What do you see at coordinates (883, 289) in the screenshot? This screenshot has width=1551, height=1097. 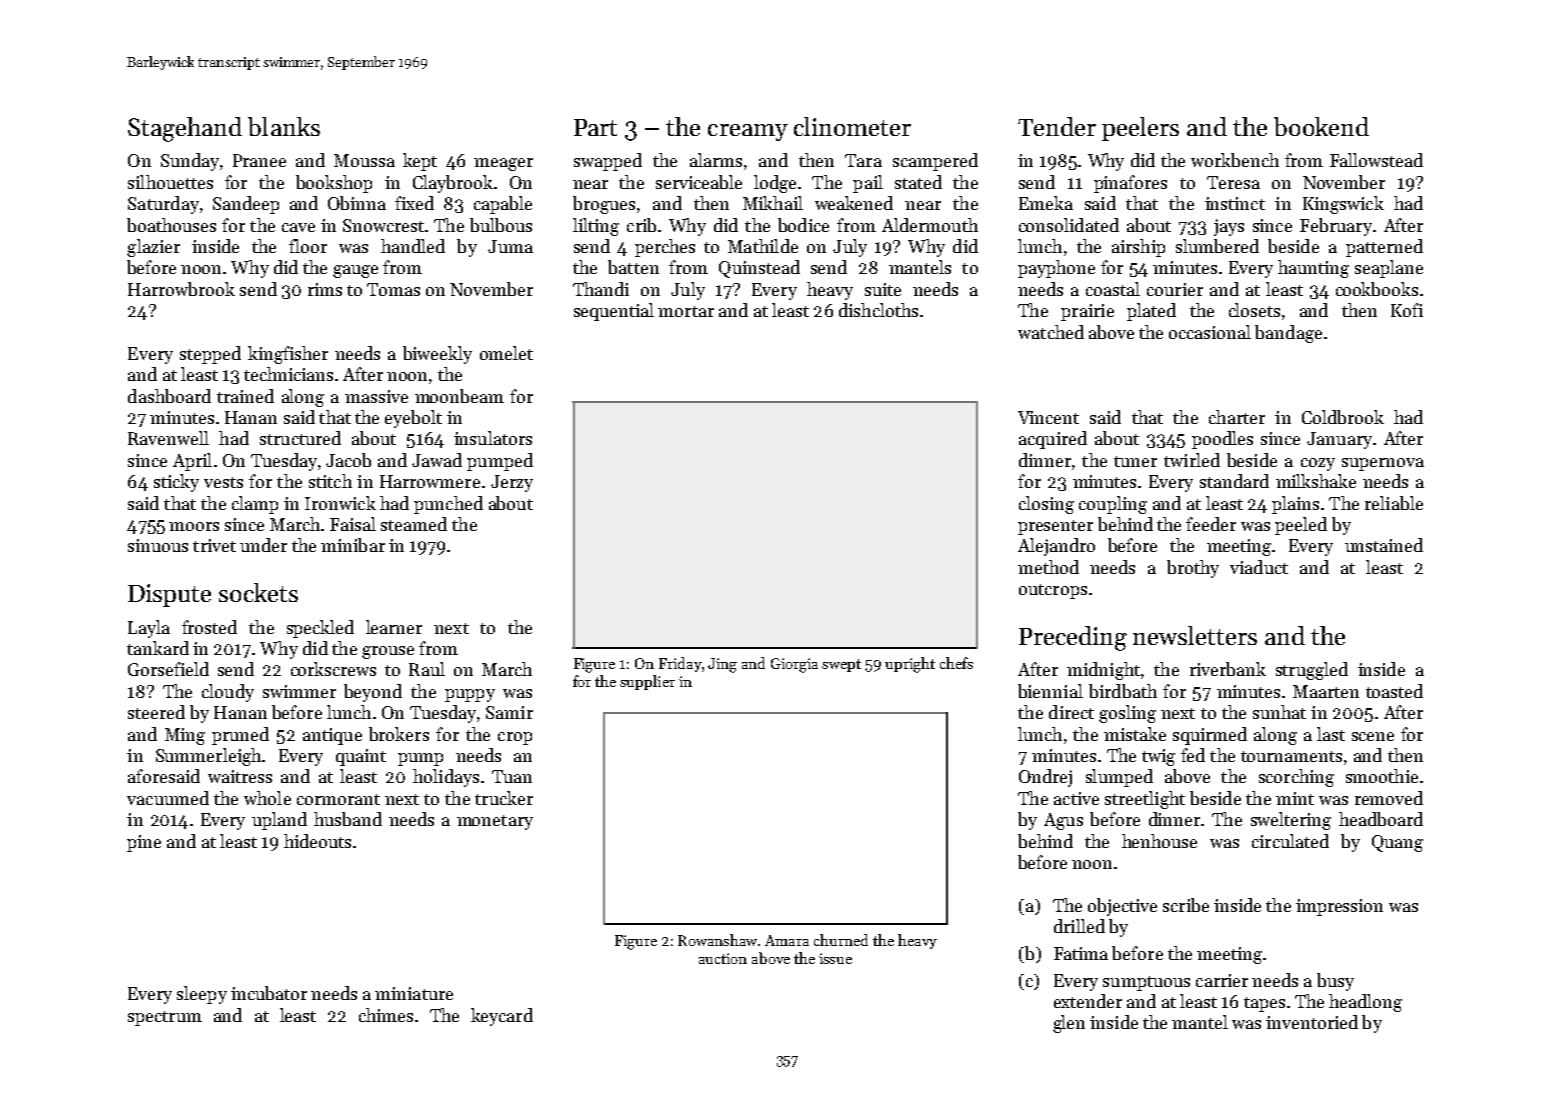 I see `suite` at bounding box center [883, 289].
